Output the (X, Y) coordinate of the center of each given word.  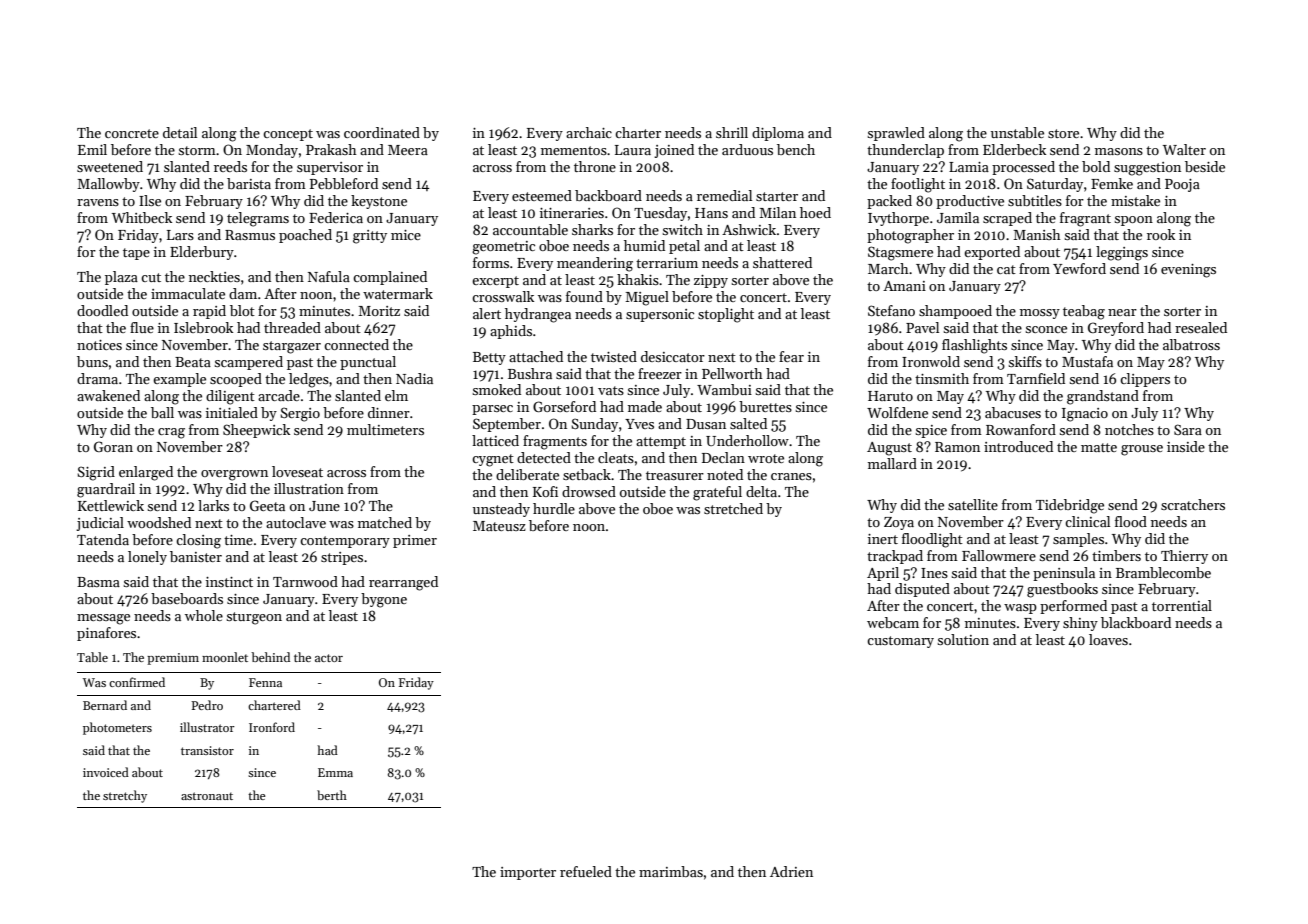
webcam (893, 622)
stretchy (125, 796)
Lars (180, 235)
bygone (384, 600)
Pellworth (732, 373)
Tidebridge (1070, 506)
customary (900, 642)
